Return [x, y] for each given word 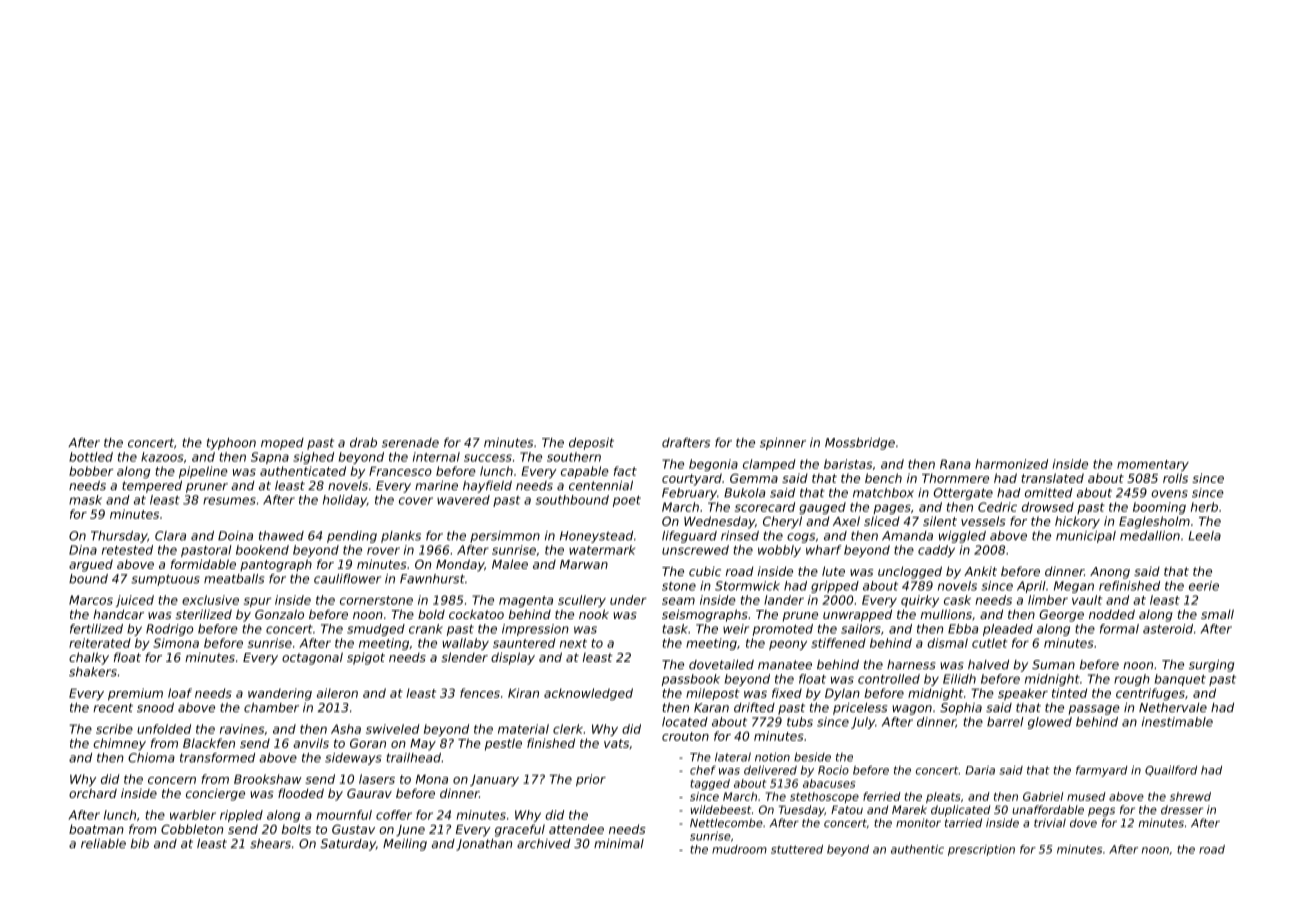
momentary [1153, 465]
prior [591, 780]
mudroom [739, 849]
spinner [783, 444]
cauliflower [347, 579]
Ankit [980, 571]
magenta [526, 601]
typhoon [231, 444]
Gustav [353, 829]
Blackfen [209, 743]
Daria [980, 770]
